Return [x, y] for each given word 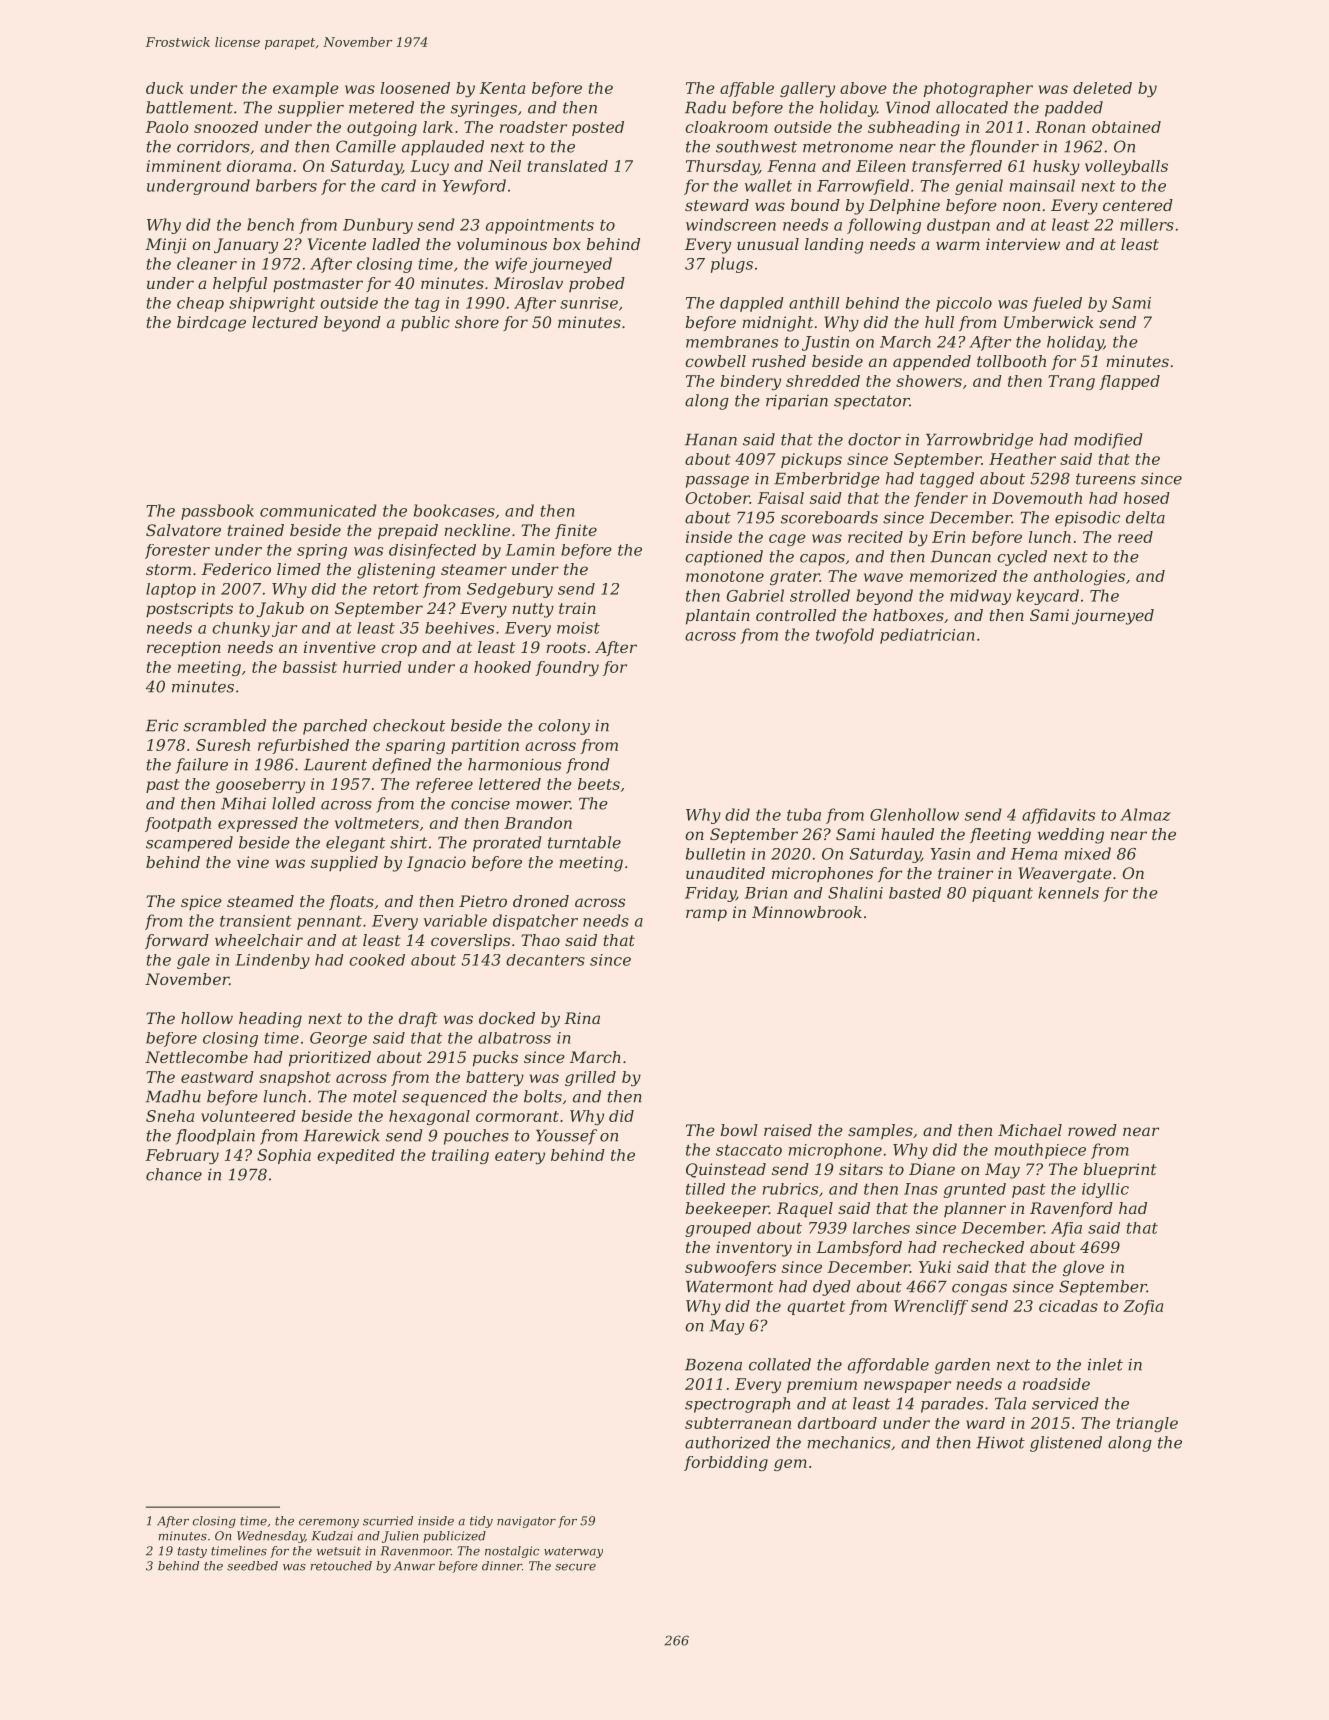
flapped [1129, 382]
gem [790, 1465]
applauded [443, 148]
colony [564, 727]
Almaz [1145, 814]
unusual [768, 244]
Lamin [530, 550]
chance [174, 1174]
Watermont [729, 1287]
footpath [178, 824]
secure [575, 1567]
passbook [217, 512]
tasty [192, 1552]
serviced [1065, 1403]
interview [1023, 244]
